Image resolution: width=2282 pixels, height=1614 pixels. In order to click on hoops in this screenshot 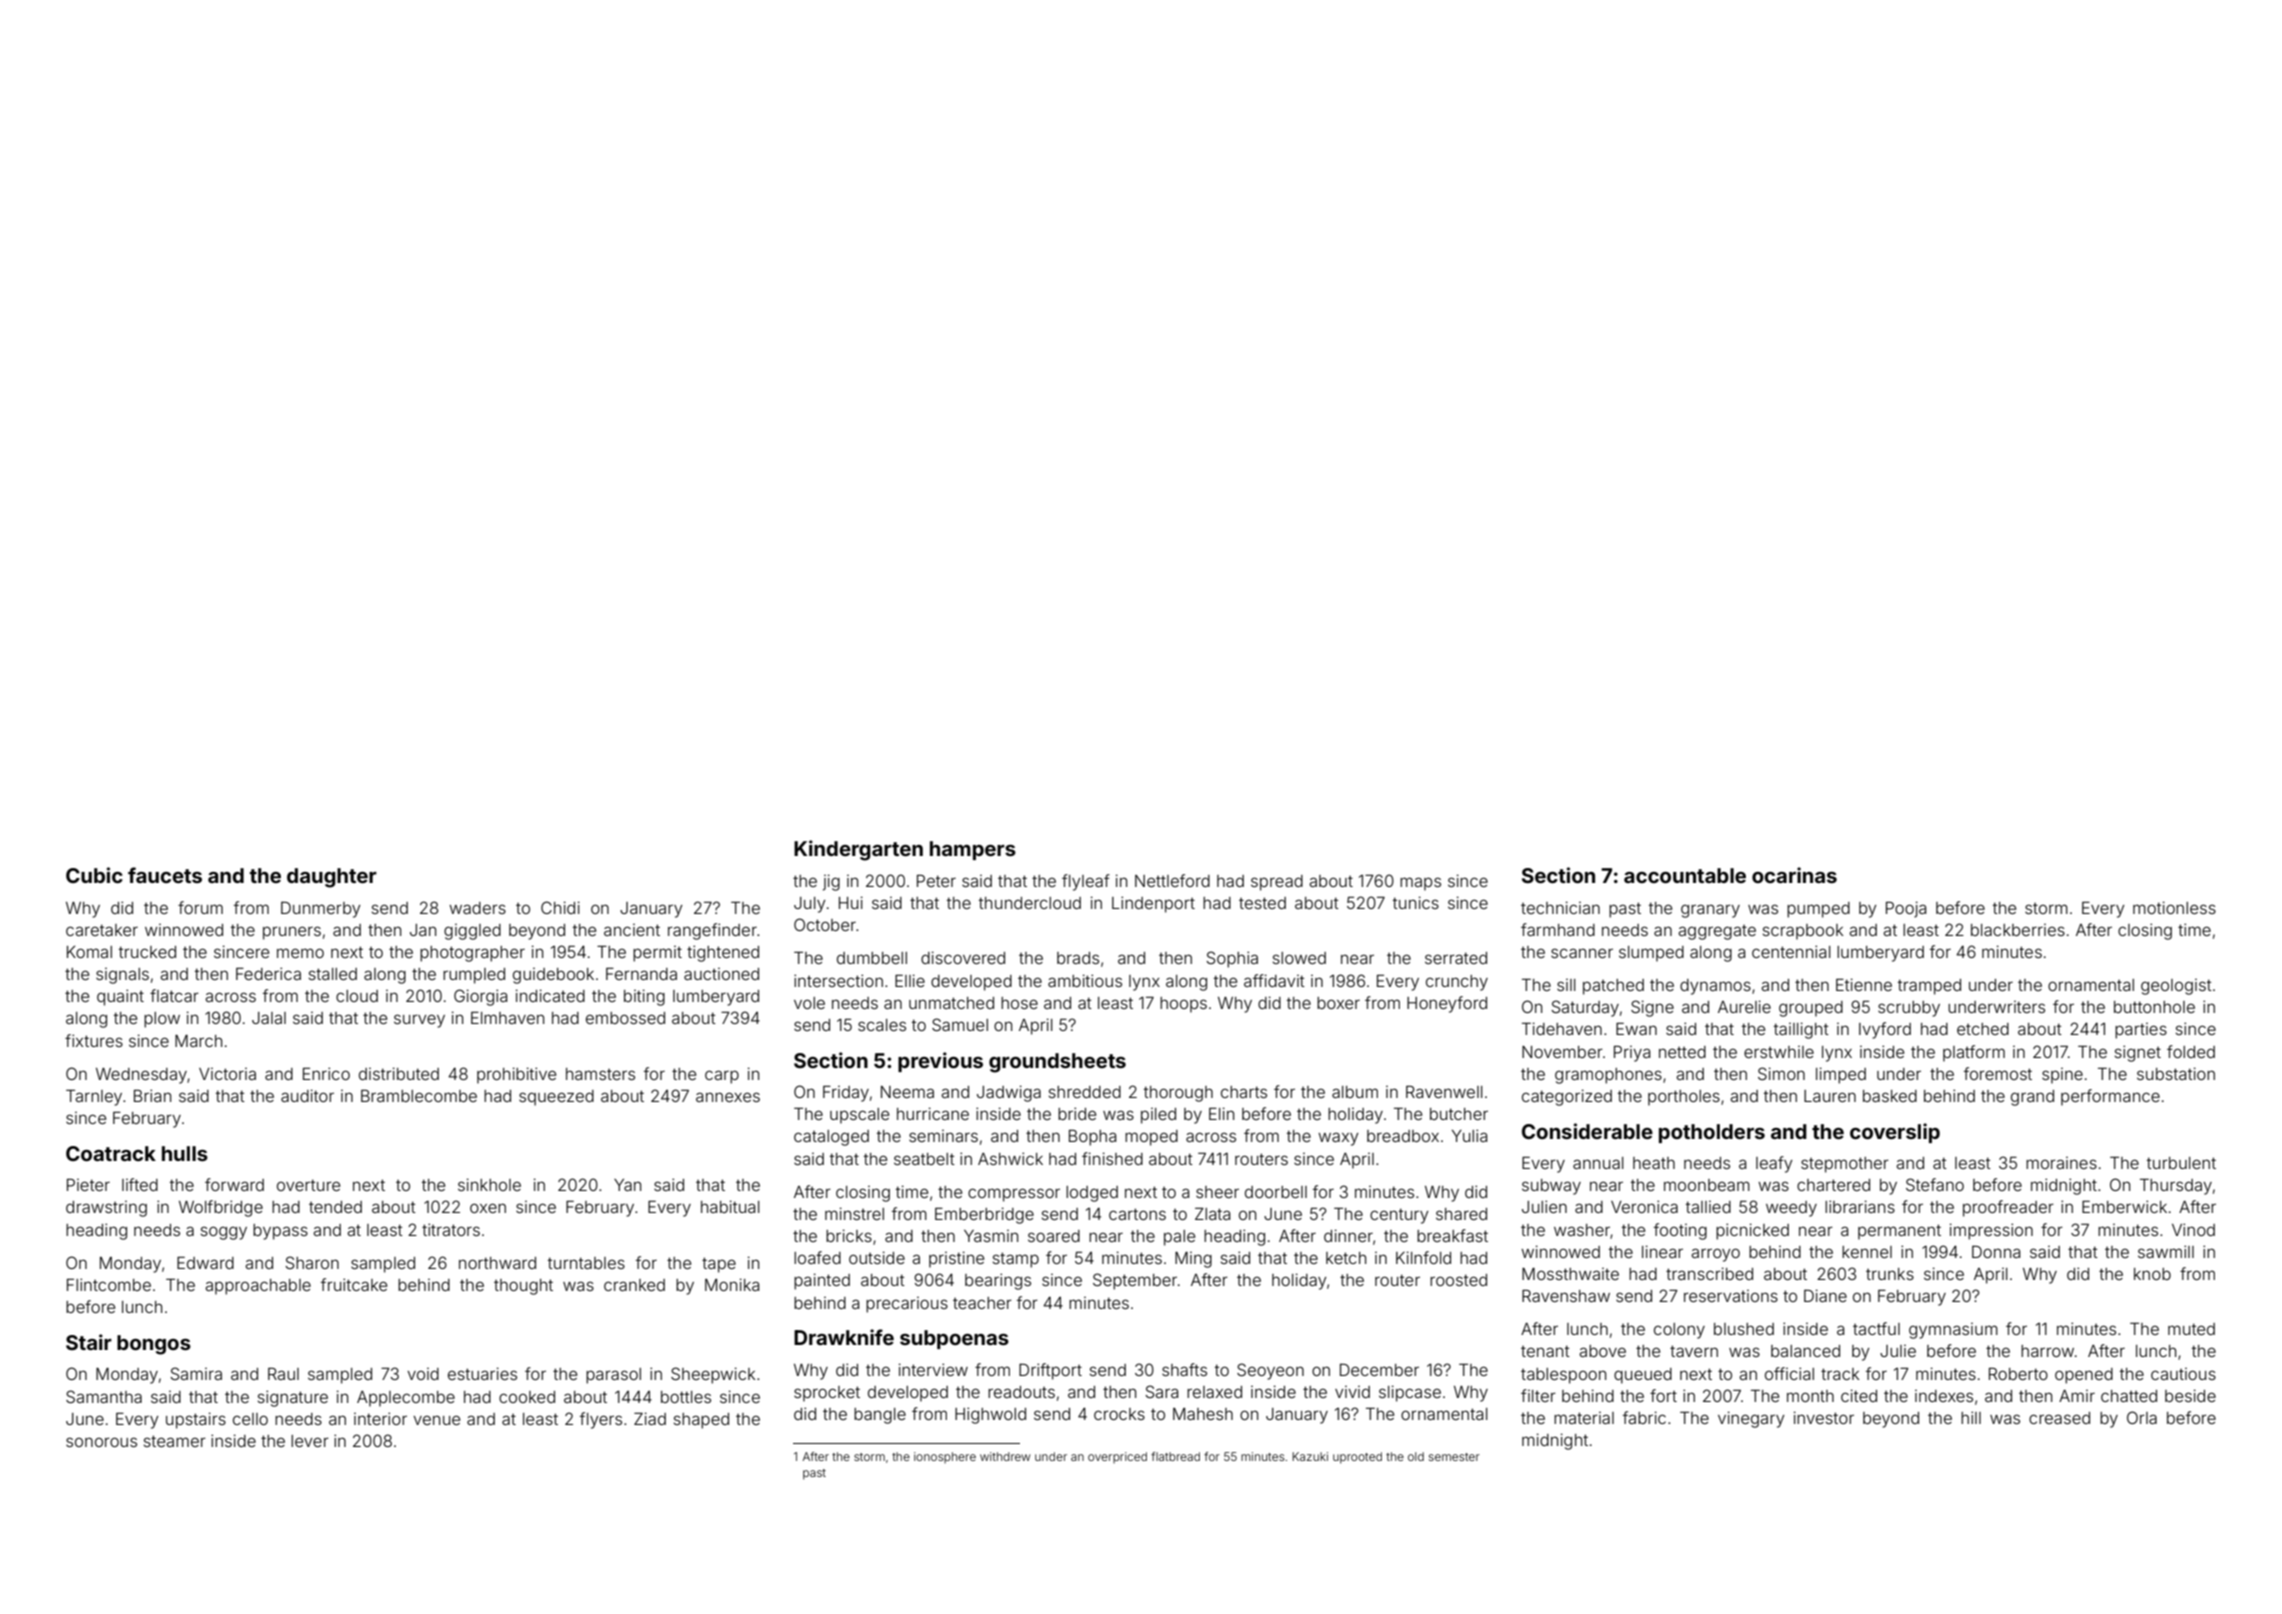, I will do `click(1183, 1005)`.
